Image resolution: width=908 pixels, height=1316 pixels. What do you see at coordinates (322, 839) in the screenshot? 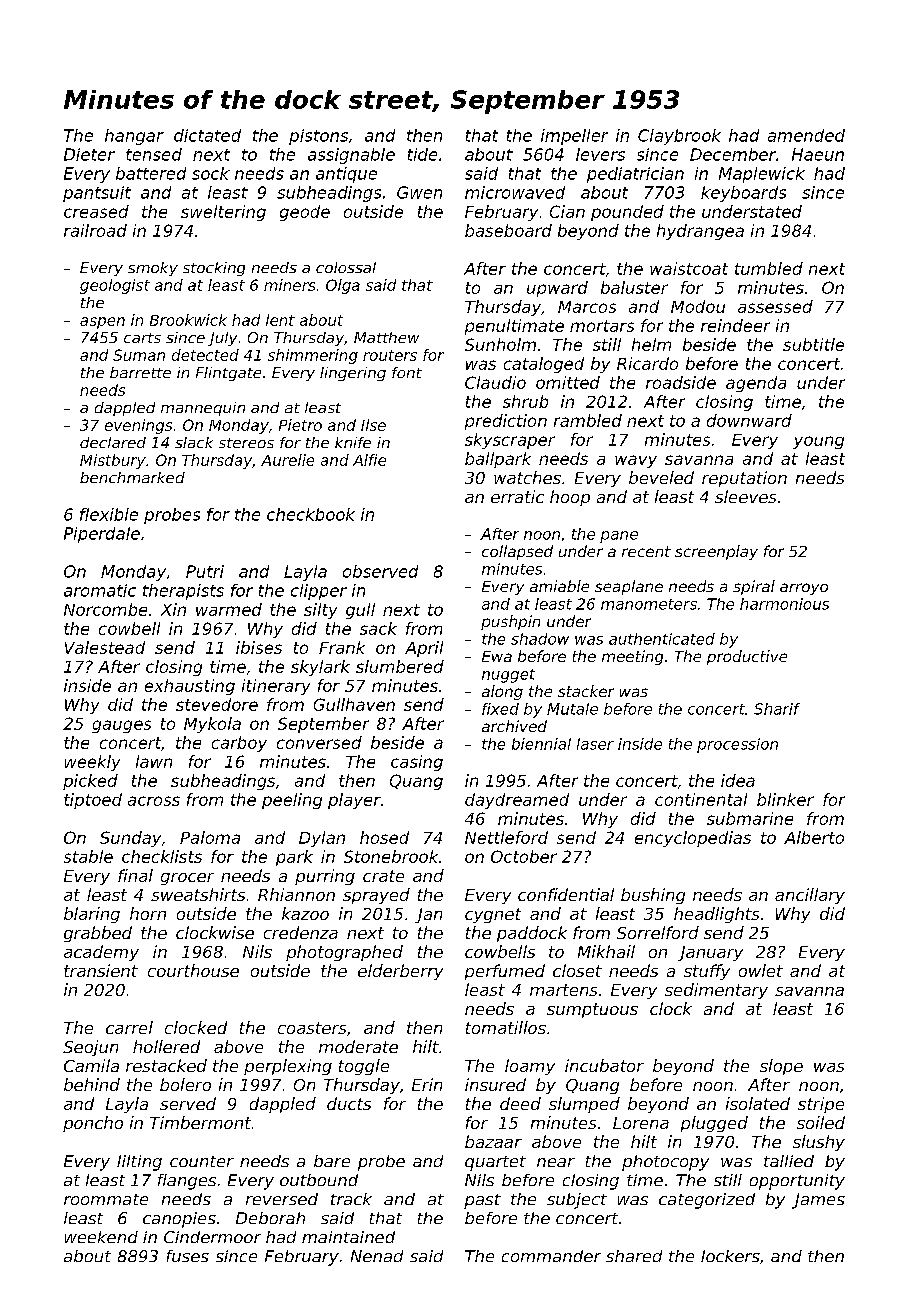
I see `Dylan` at bounding box center [322, 839].
